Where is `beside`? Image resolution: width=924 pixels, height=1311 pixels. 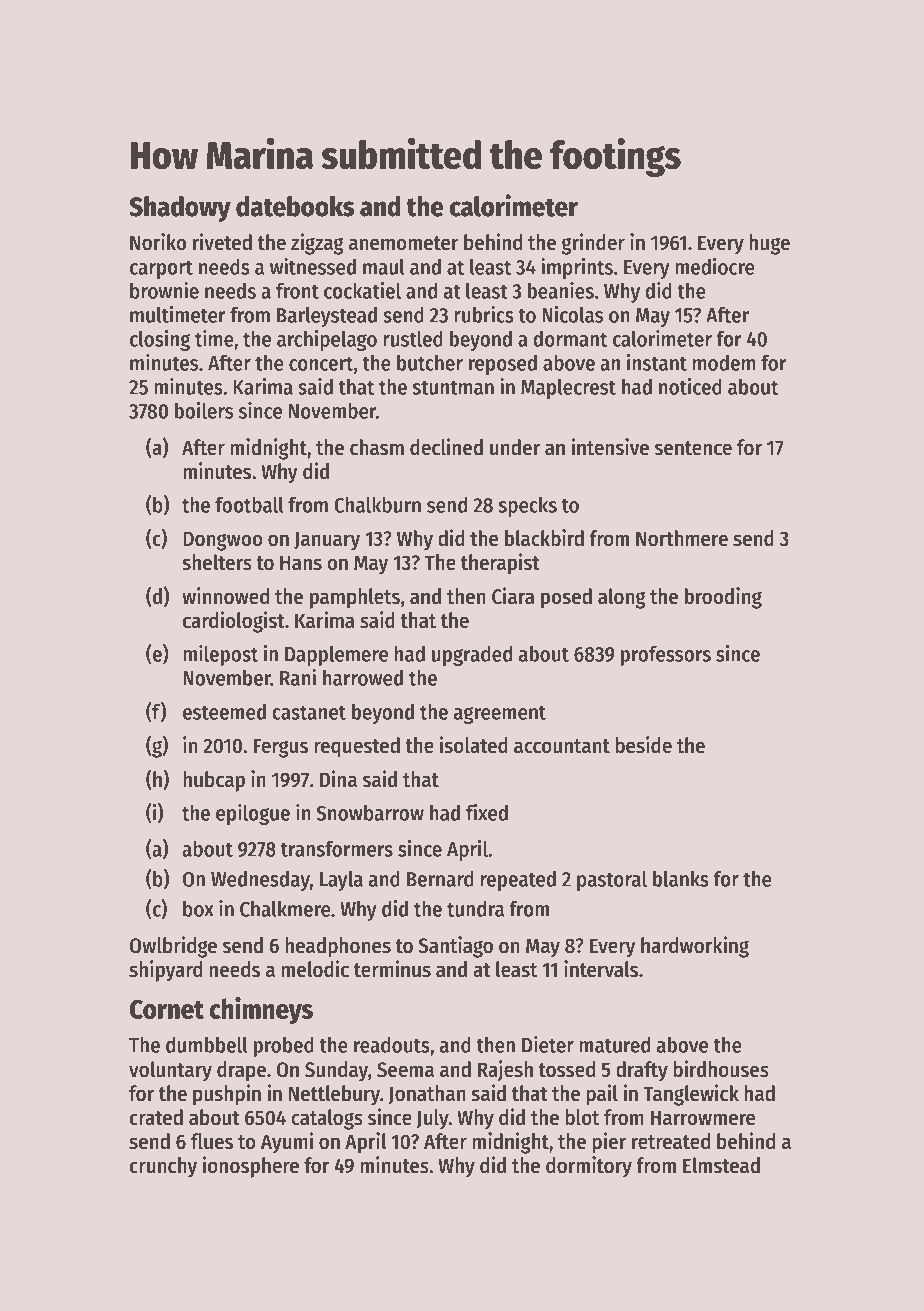 beside is located at coordinates (643, 745).
